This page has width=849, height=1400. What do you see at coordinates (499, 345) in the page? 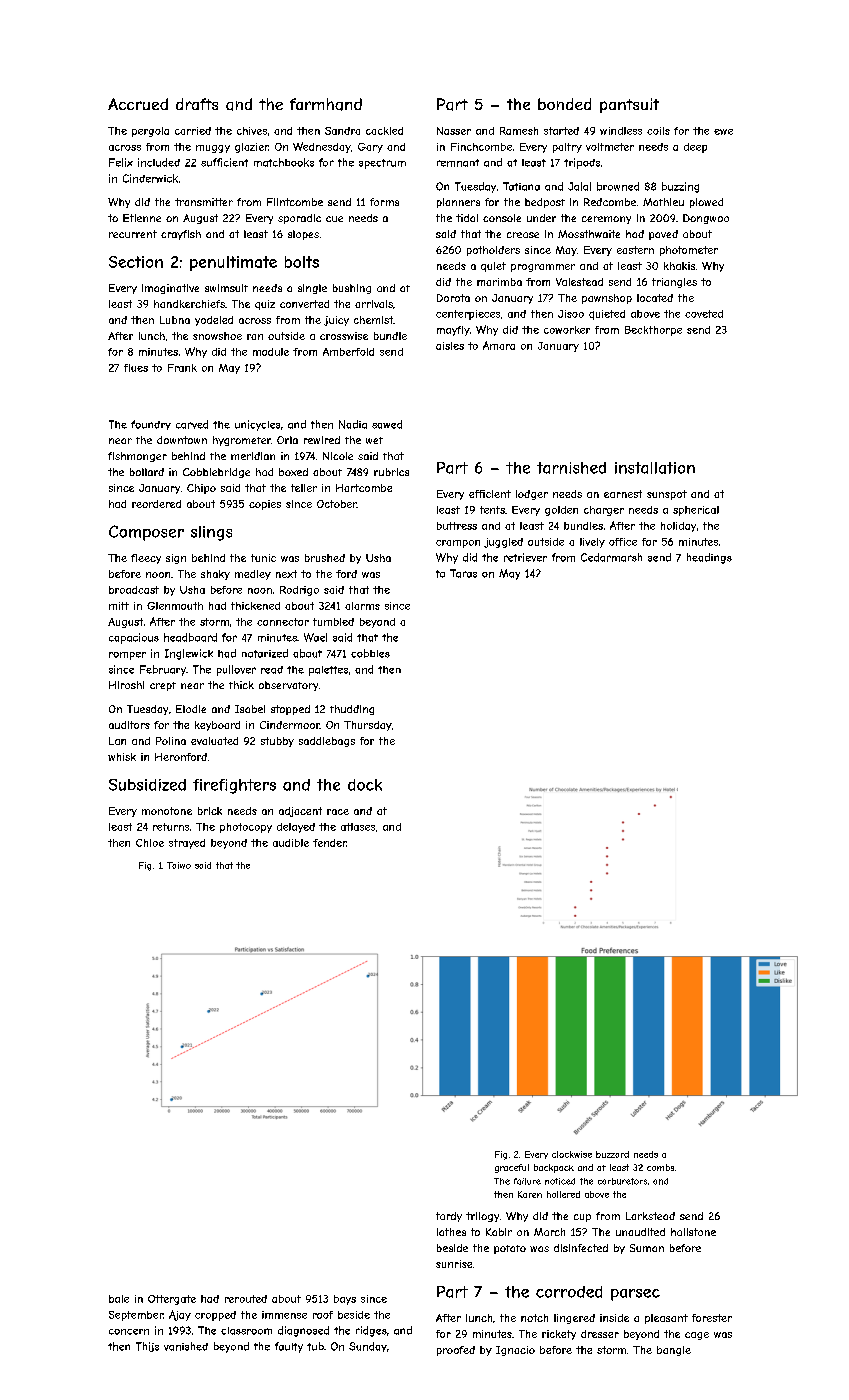
I see `Amara` at bounding box center [499, 345].
